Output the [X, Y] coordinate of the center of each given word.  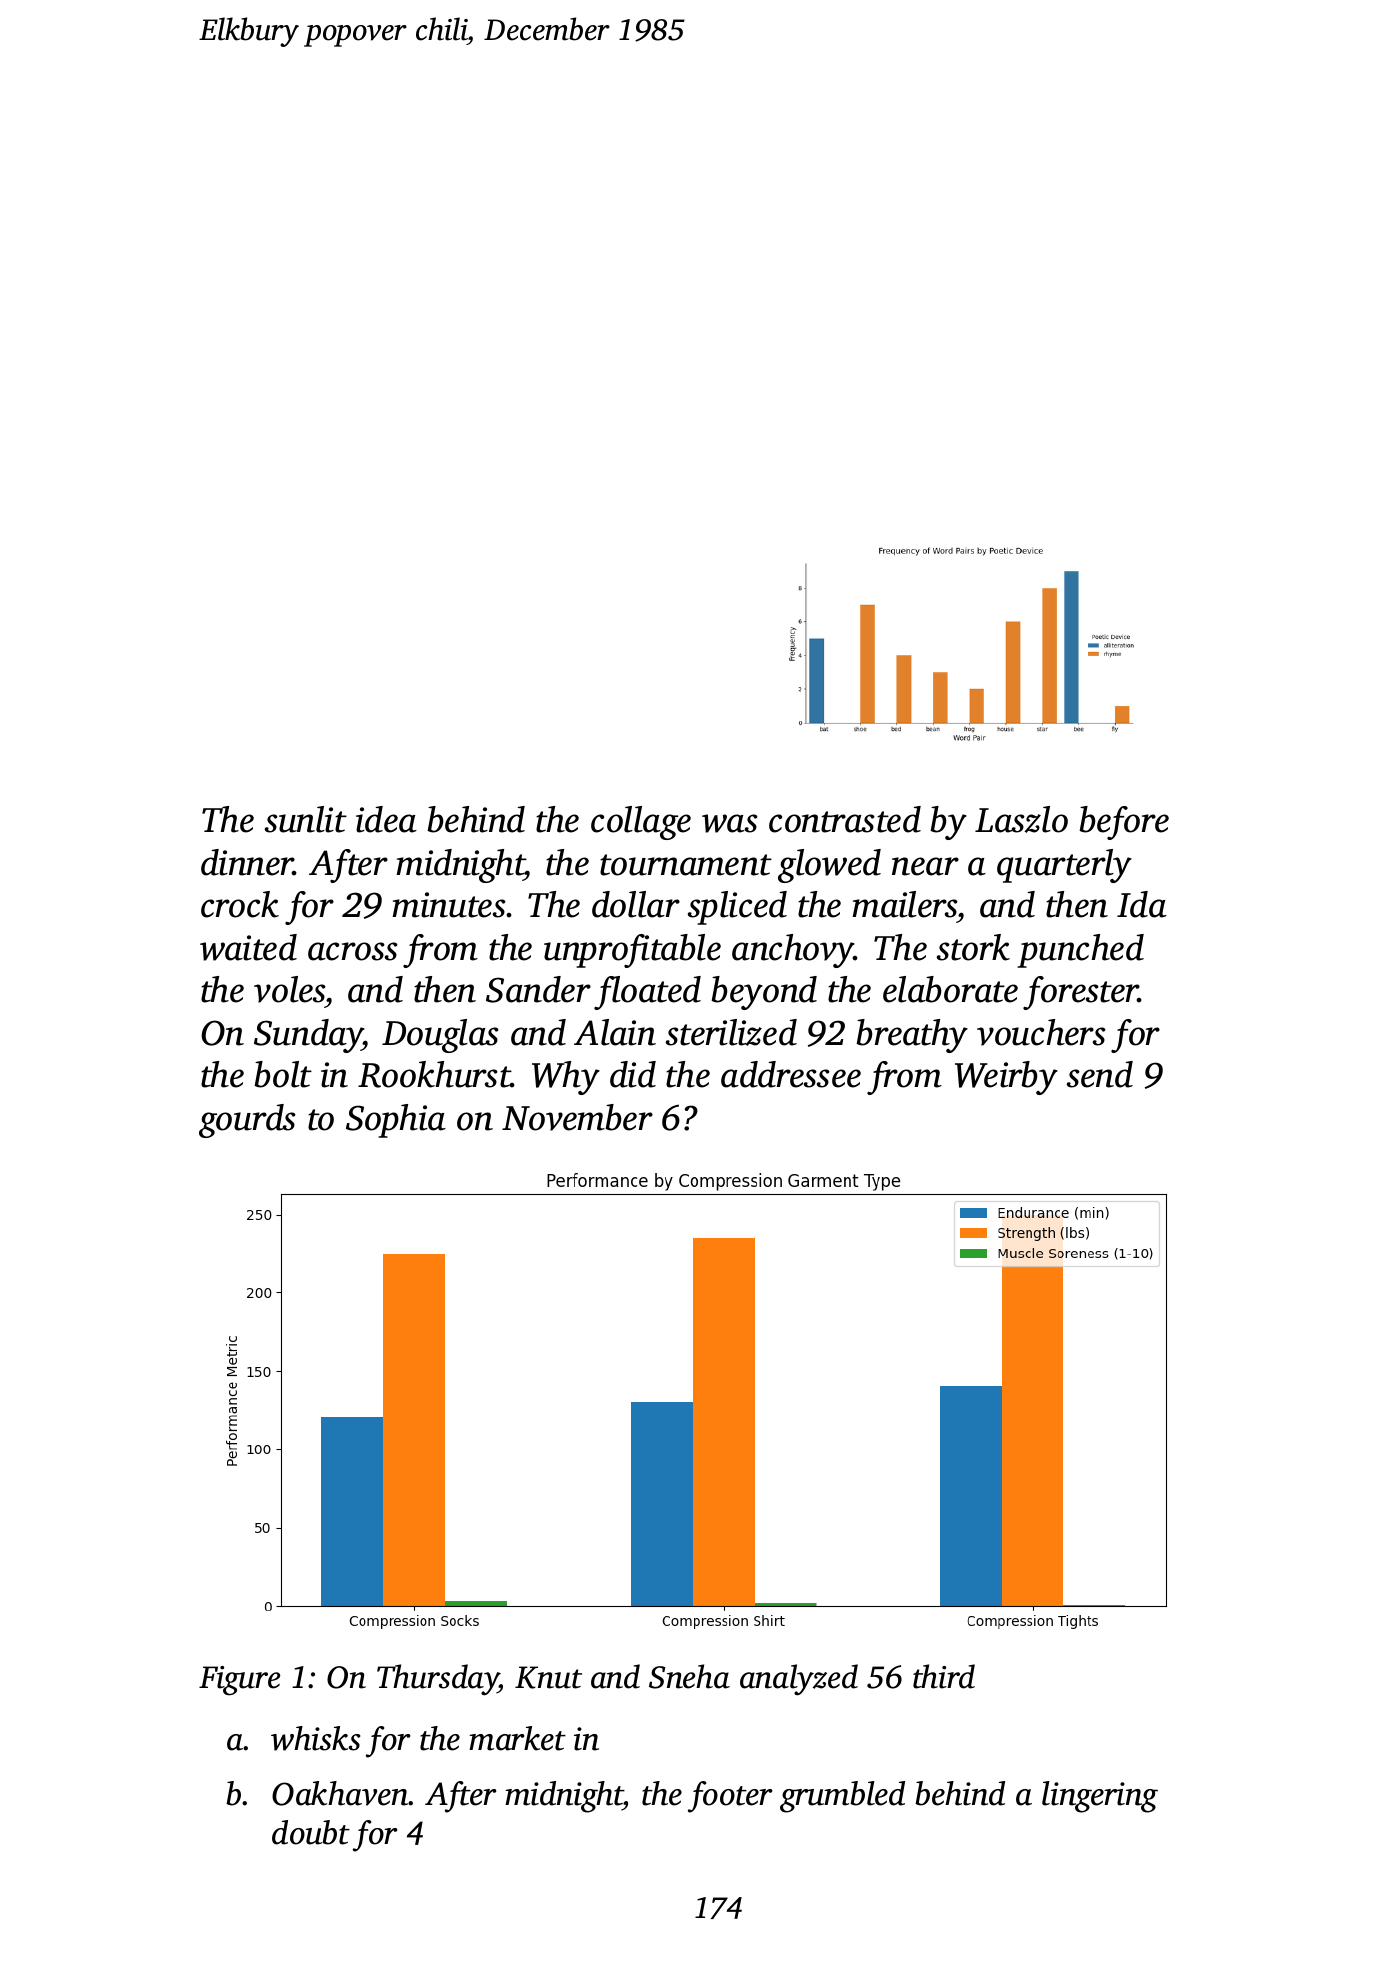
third [944, 1676]
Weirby [1006, 1078]
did [633, 1074]
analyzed [799, 1680]
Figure [239, 1681]
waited [248, 947]
